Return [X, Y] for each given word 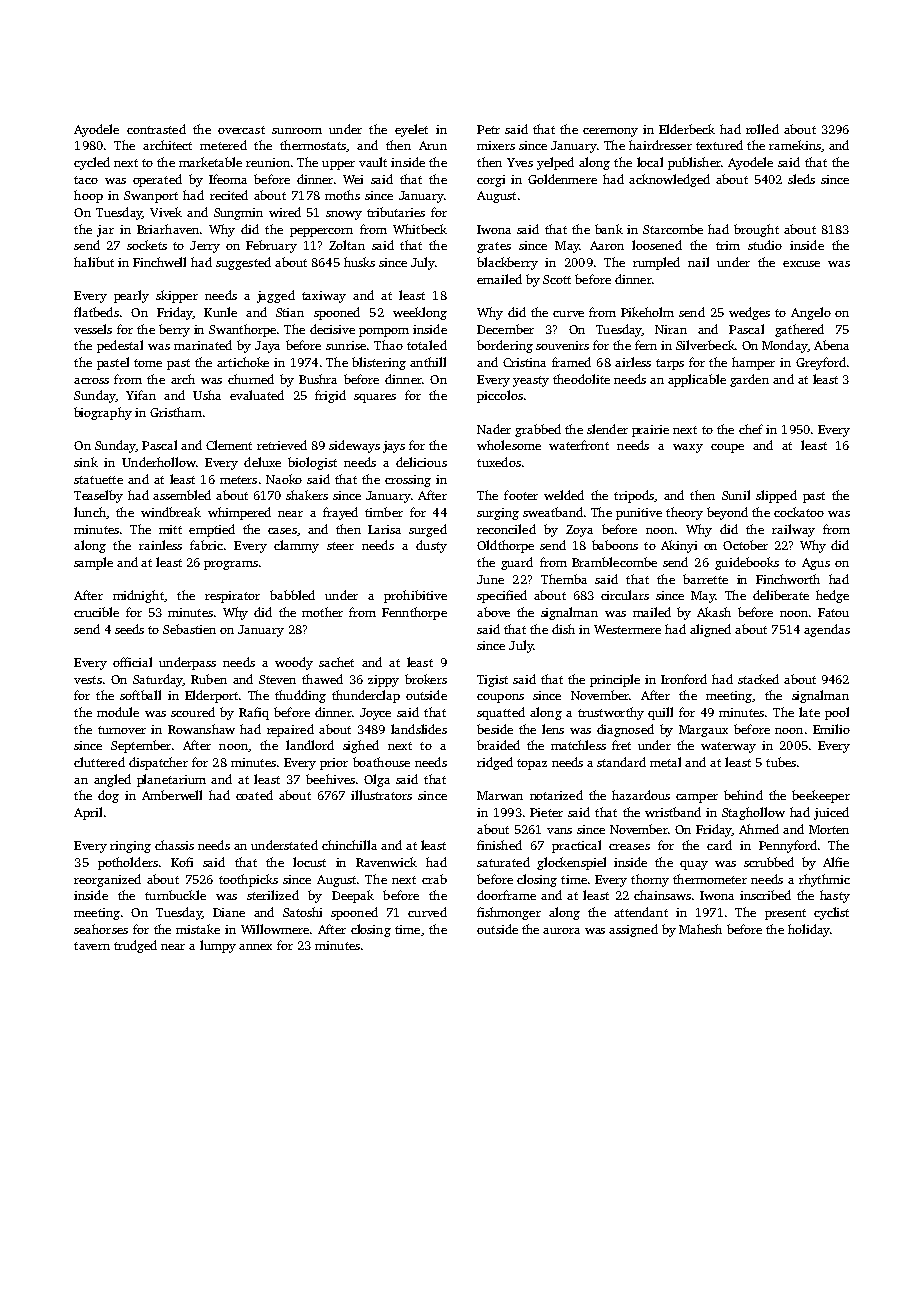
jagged [276, 296]
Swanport [151, 197]
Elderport [211, 696]
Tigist [492, 681]
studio [765, 245]
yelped [555, 163]
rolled [762, 129]
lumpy [218, 946]
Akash [714, 612]
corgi [491, 181]
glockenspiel [571, 863]
